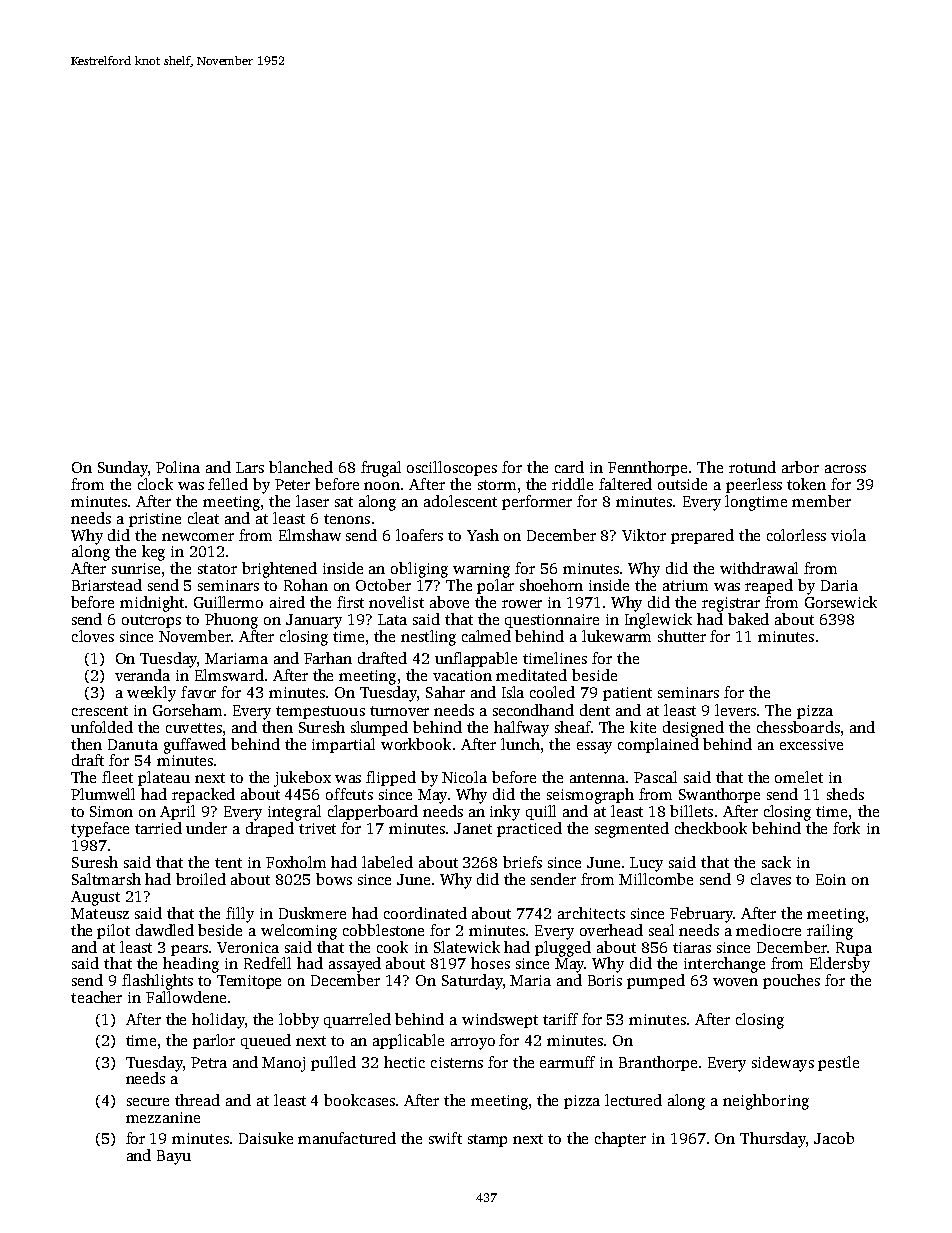  What do you see at coordinates (620, 1139) in the screenshot?
I see `chapter` at bounding box center [620, 1139].
